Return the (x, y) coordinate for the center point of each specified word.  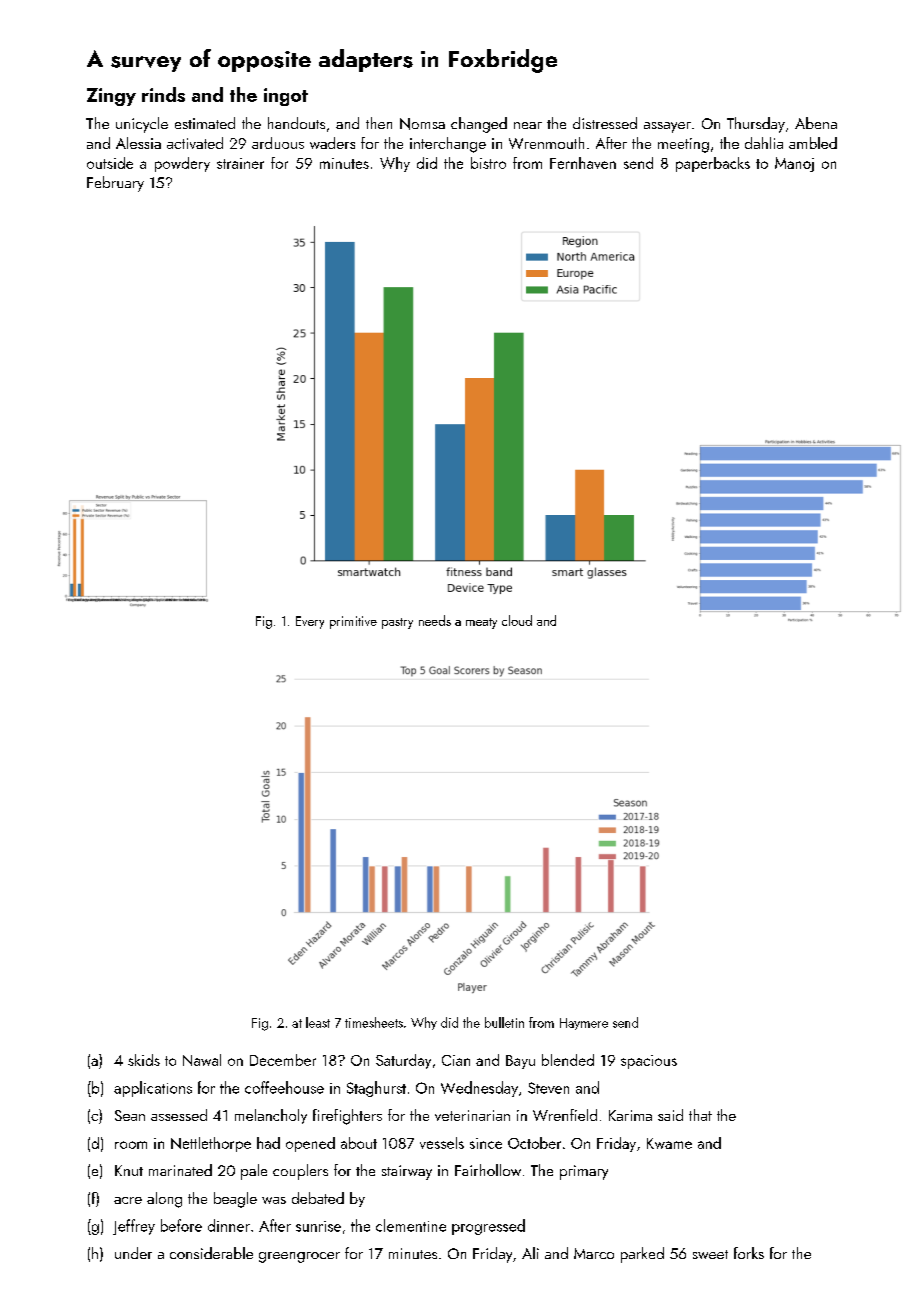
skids (144, 1060)
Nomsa (422, 124)
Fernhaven (583, 163)
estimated (205, 123)
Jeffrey (134, 1227)
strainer (240, 163)
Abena (816, 123)
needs (435, 620)
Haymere (584, 1024)
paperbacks (713, 164)
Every (310, 622)
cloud (517, 620)
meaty (481, 623)
